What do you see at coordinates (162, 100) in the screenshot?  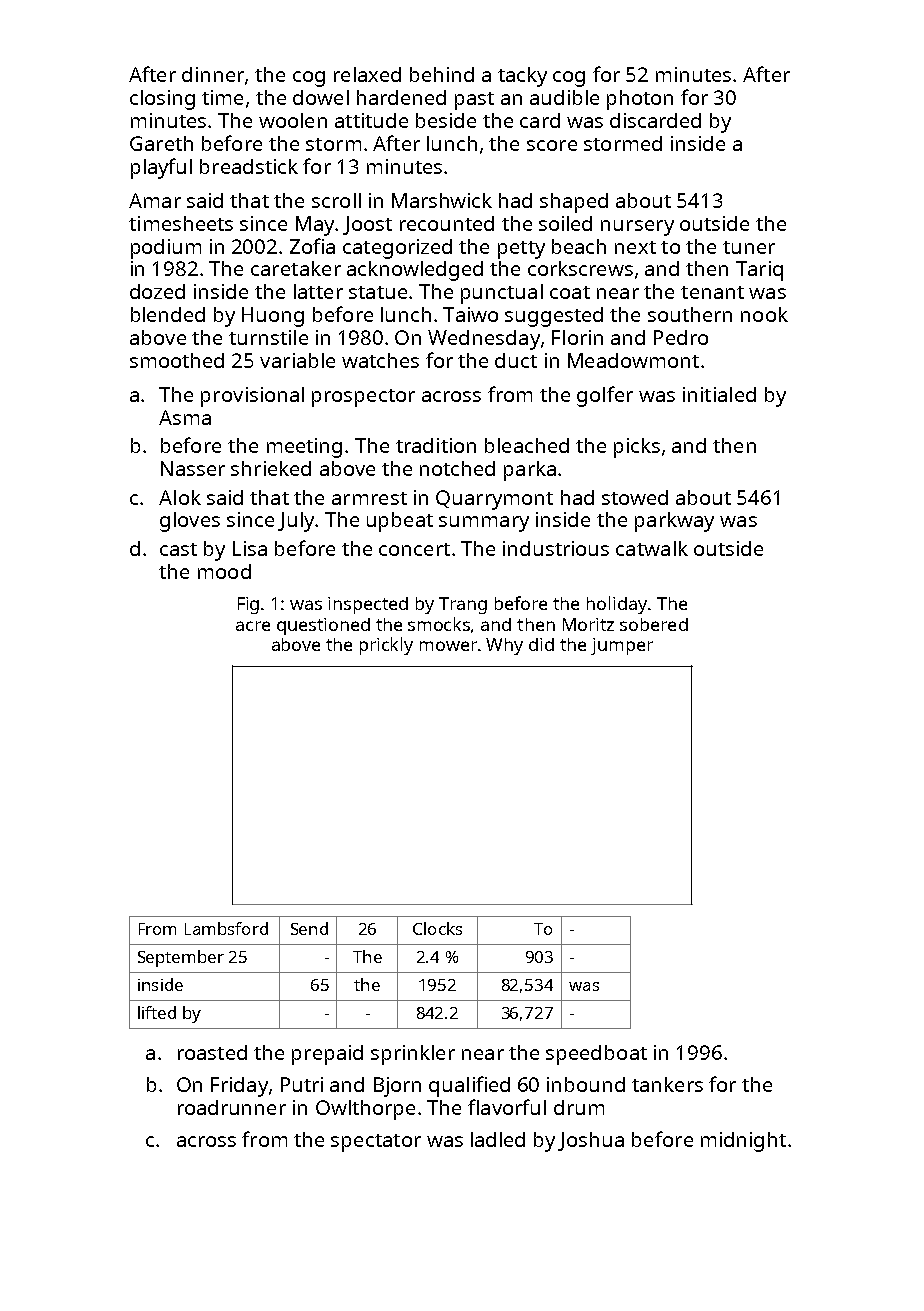 I see `closing` at bounding box center [162, 100].
